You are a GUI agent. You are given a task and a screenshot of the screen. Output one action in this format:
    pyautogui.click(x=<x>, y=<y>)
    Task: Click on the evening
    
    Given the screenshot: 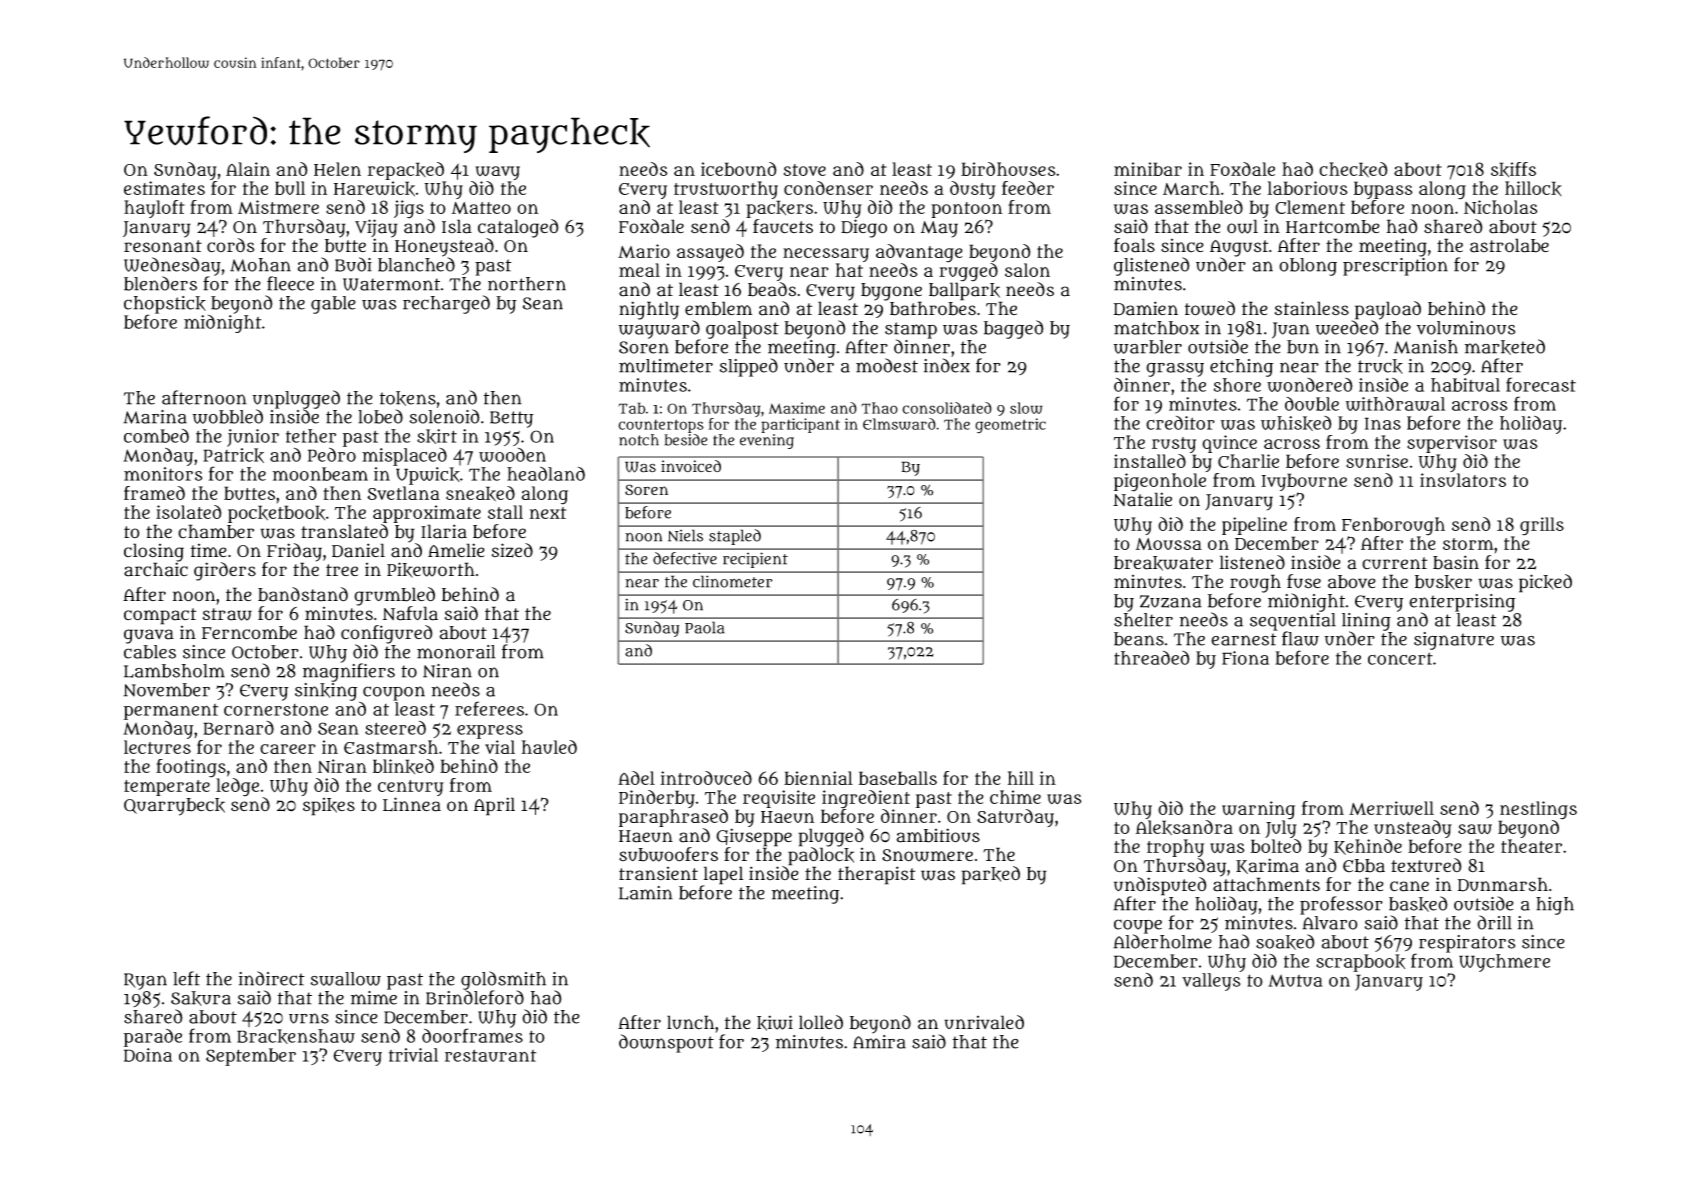 What is the action you would take?
    pyautogui.click(x=767, y=441)
